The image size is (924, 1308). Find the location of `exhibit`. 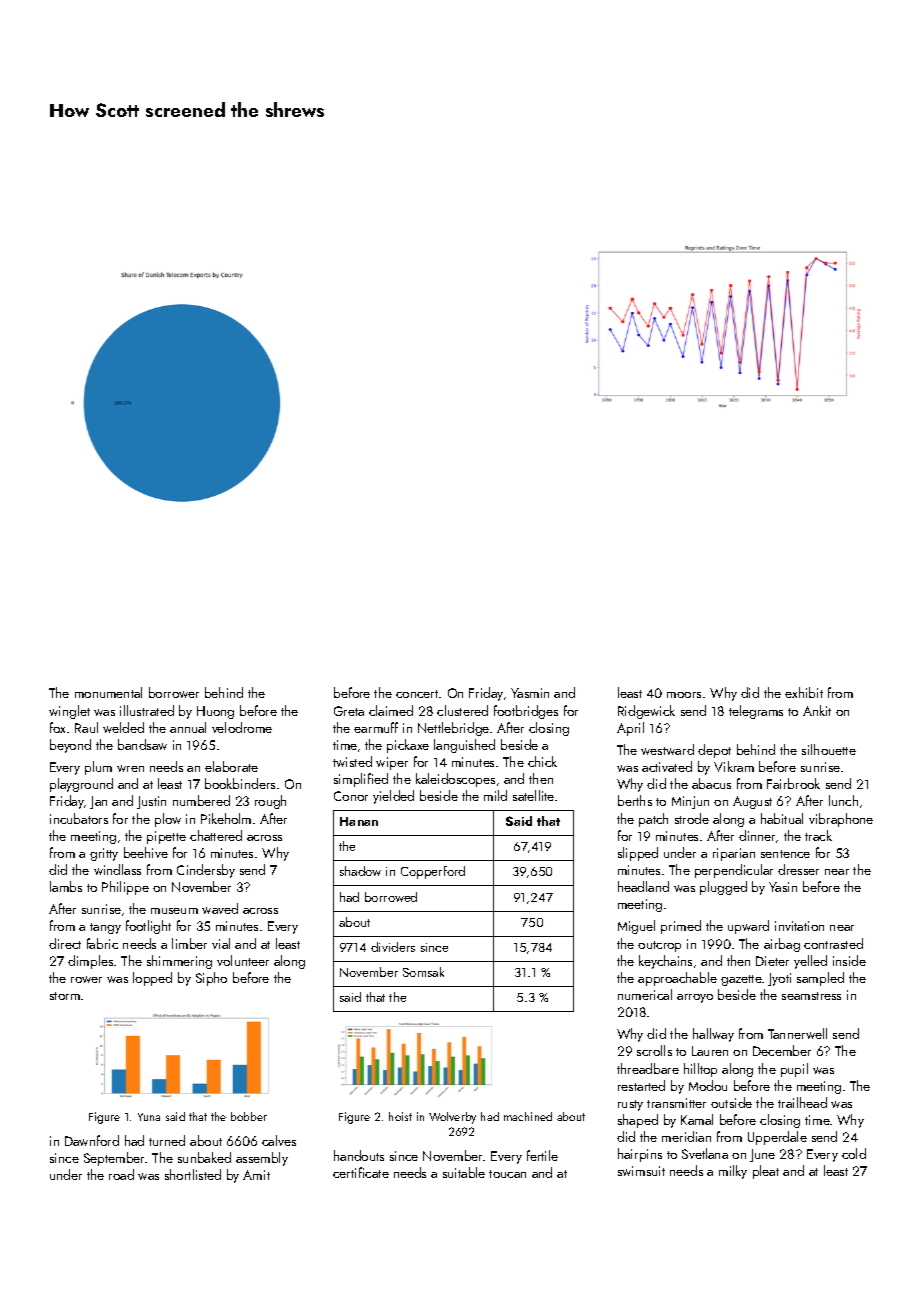

exhibit is located at coordinates (804, 692).
